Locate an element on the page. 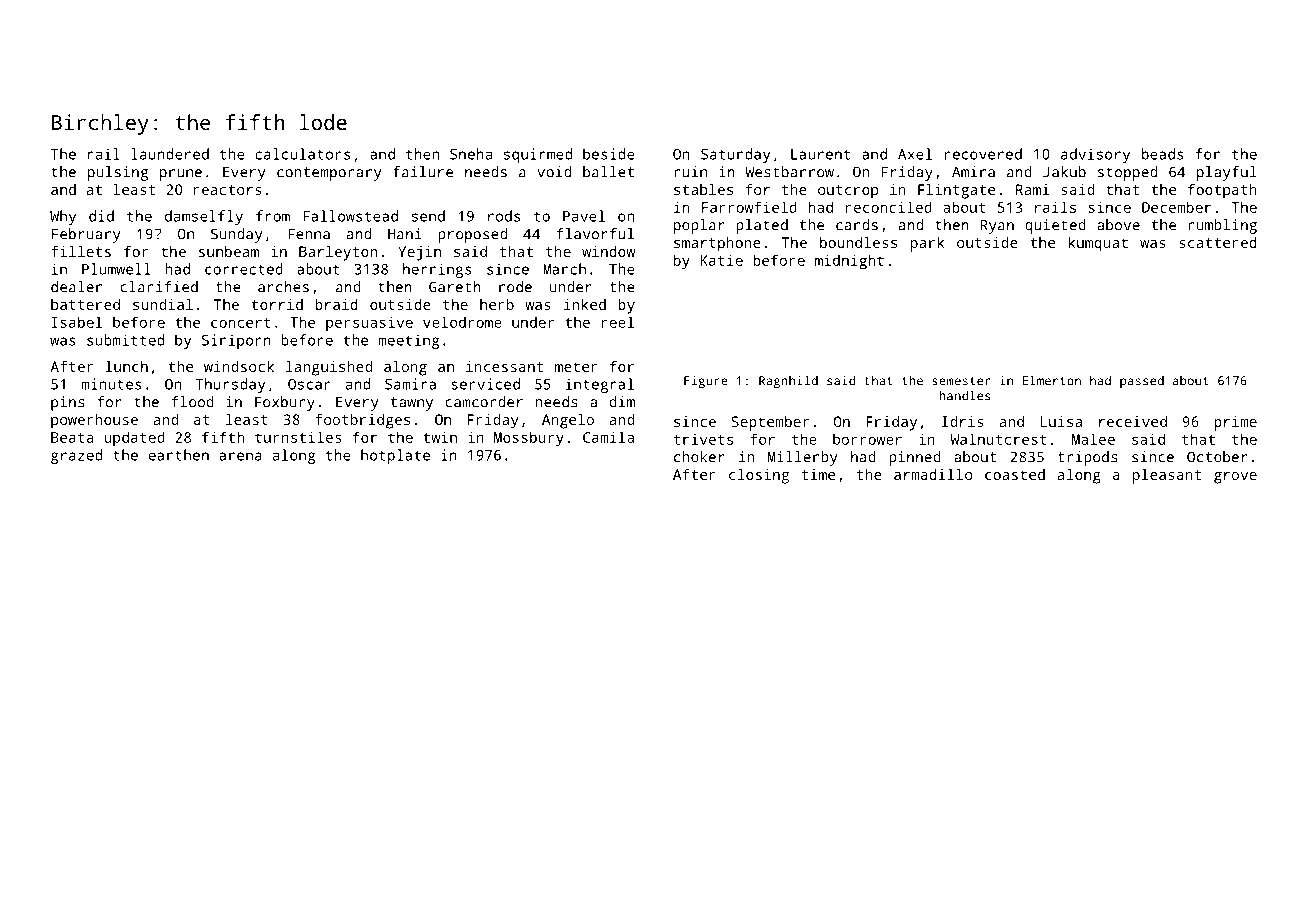 This image has width=1308, height=924. powerhouse is located at coordinates (94, 421).
